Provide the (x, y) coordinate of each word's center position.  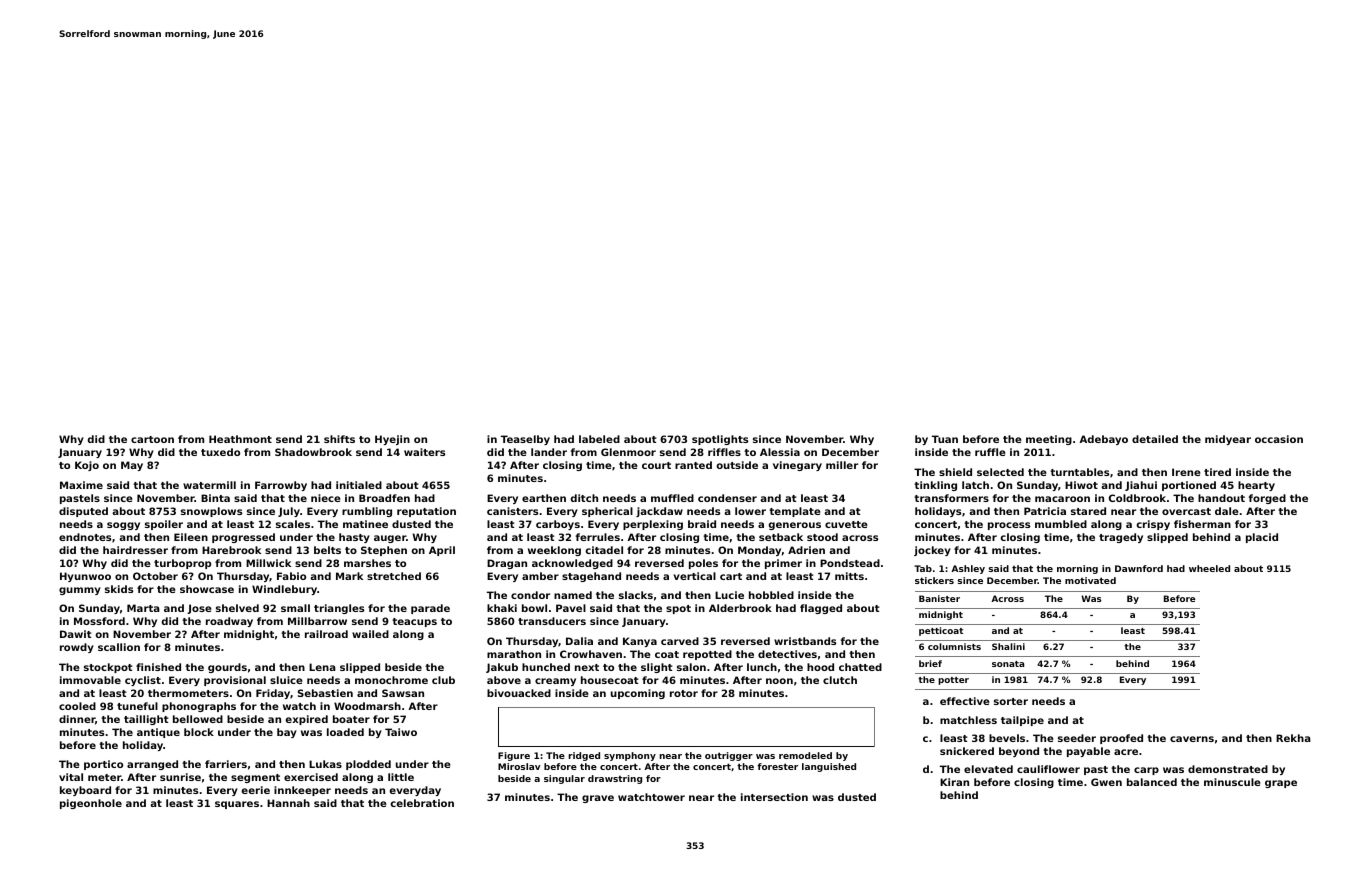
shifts (339, 439)
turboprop (182, 564)
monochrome (391, 680)
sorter (1011, 701)
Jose (199, 609)
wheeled (1209, 568)
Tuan (945, 439)
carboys (558, 525)
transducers (552, 621)
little (401, 777)
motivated (1090, 580)
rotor (684, 693)
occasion (1279, 439)
